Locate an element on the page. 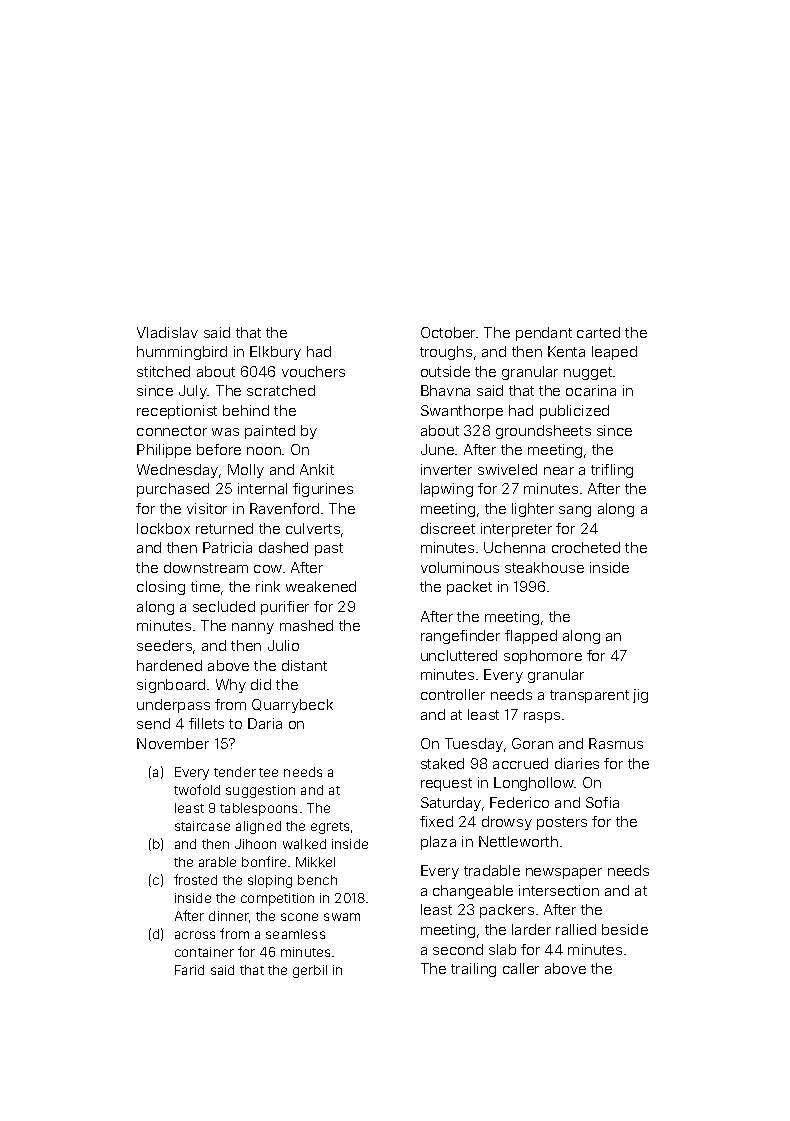 Image resolution: width=790 pixels, height=1121 pixels. noon is located at coordinates (264, 451).
